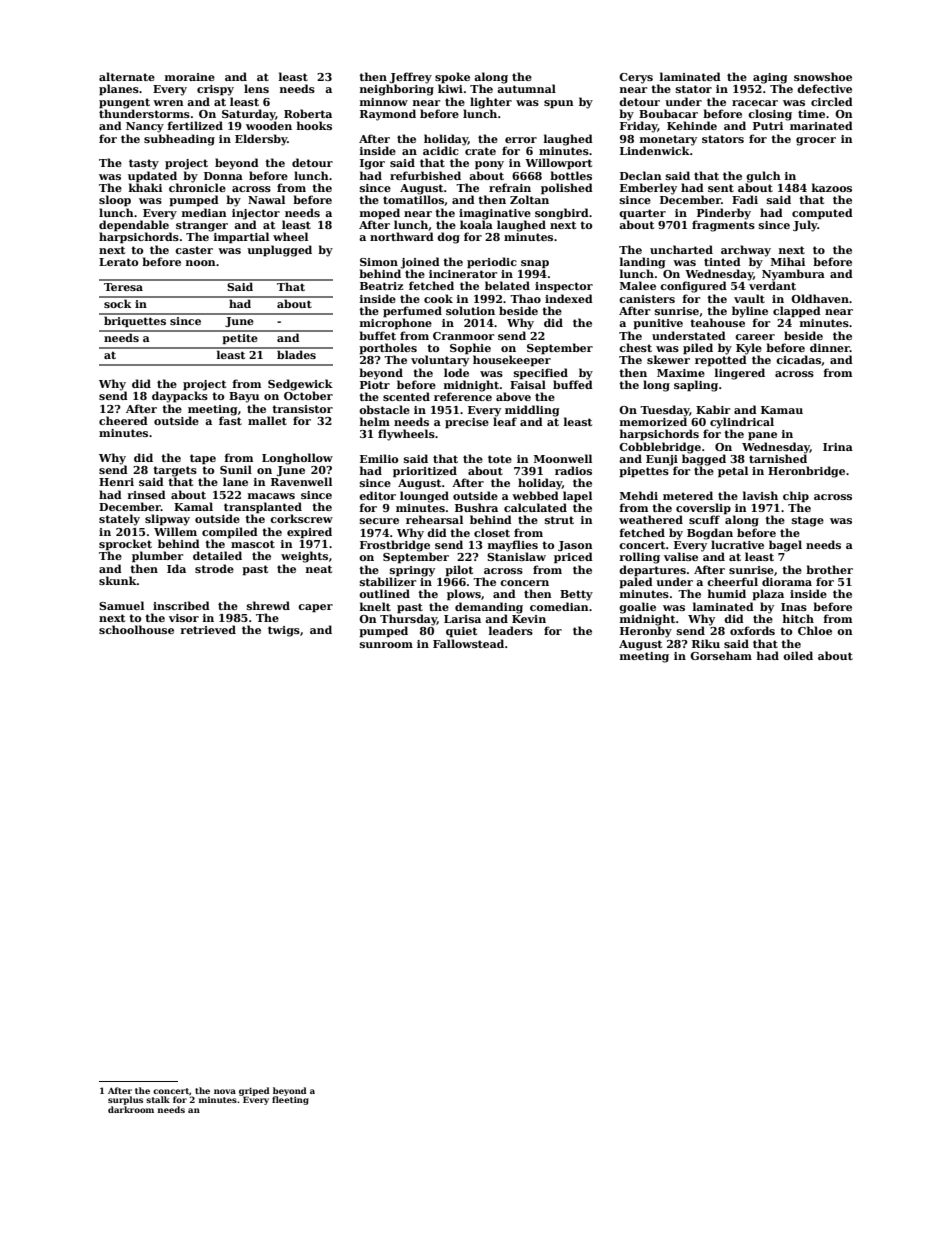 This page has width=952, height=1233. What do you see at coordinates (529, 619) in the page?
I see `Kevin` at bounding box center [529, 619].
